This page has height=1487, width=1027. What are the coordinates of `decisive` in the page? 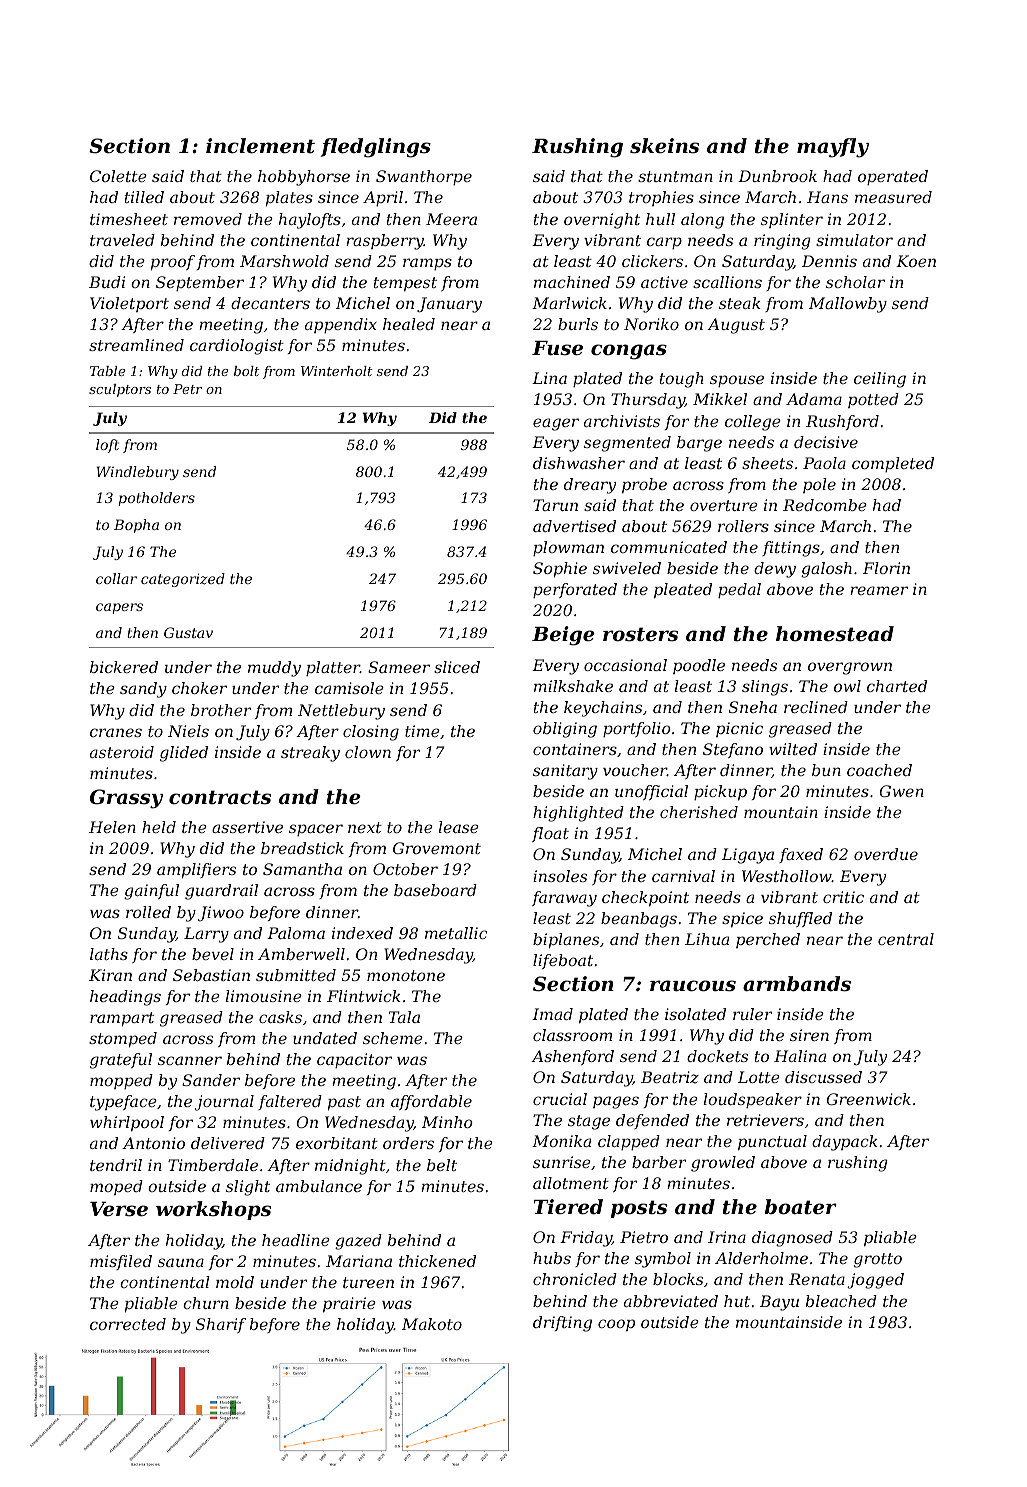 It's located at (826, 442).
